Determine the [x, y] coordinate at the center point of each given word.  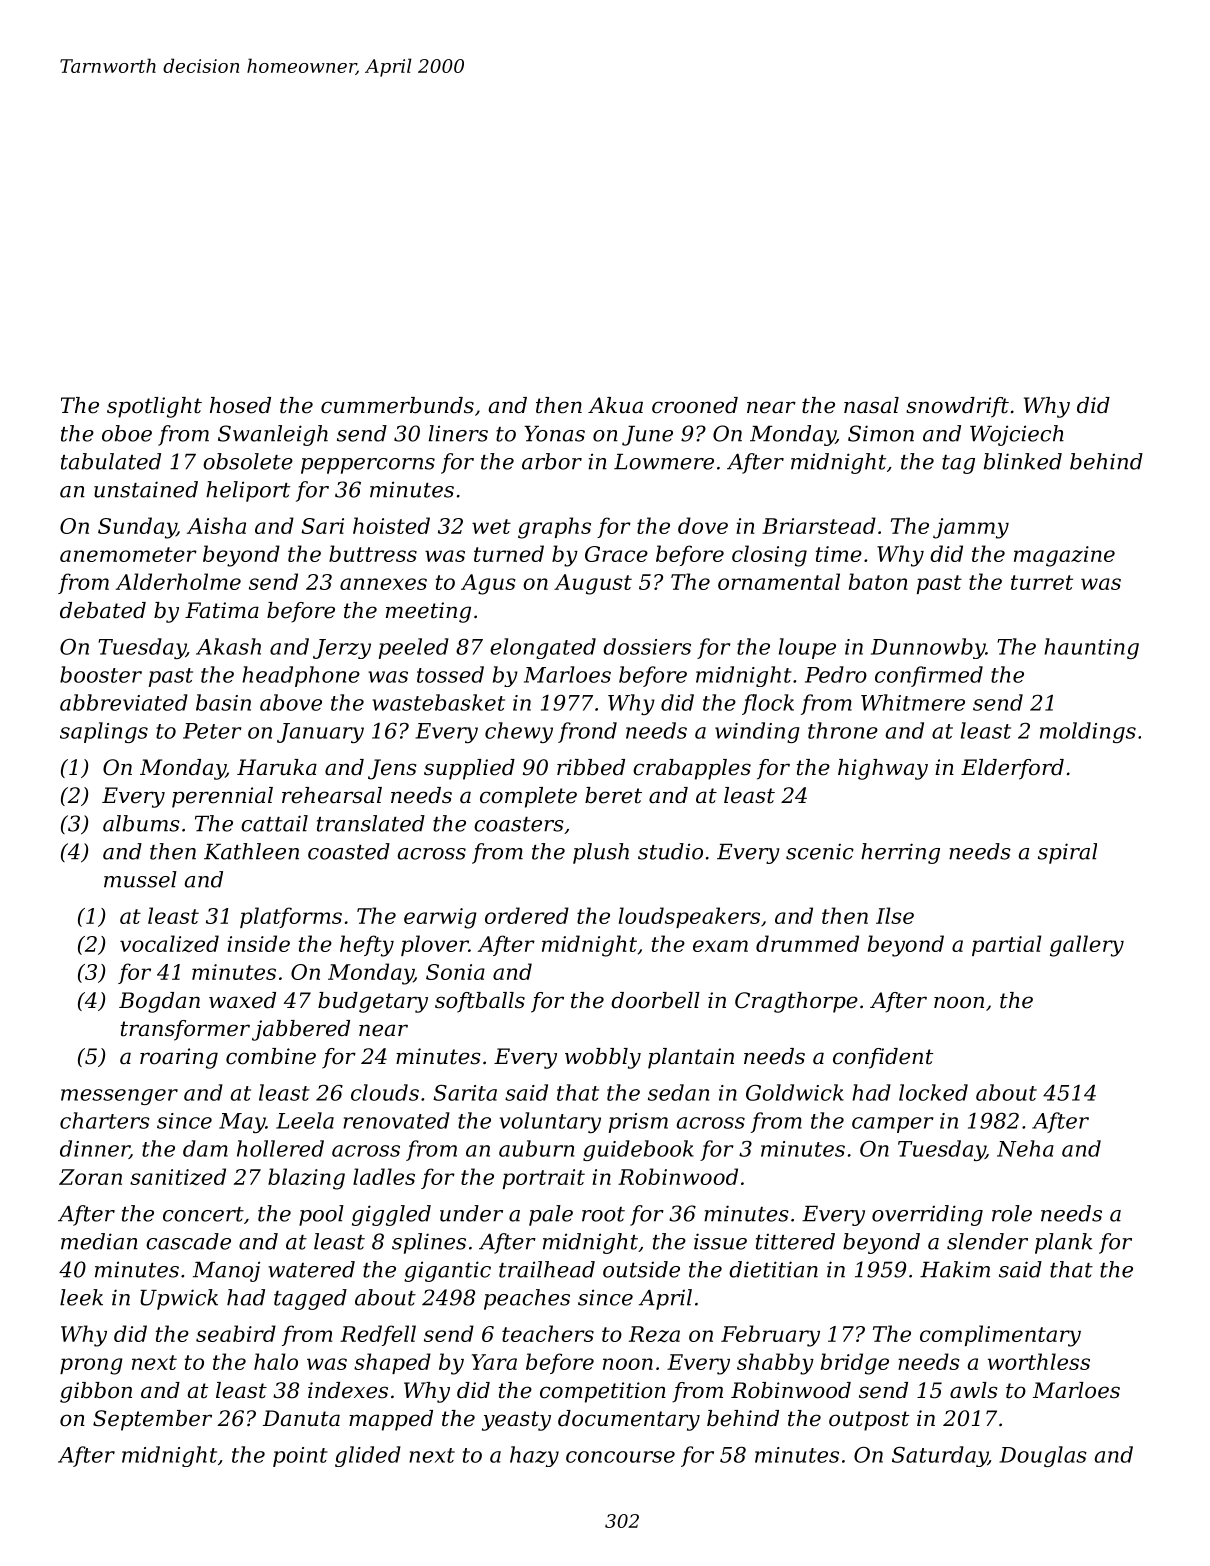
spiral [1067, 853]
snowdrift [957, 407]
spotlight [154, 407]
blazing [306, 1179]
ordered [527, 915]
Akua [615, 405]
